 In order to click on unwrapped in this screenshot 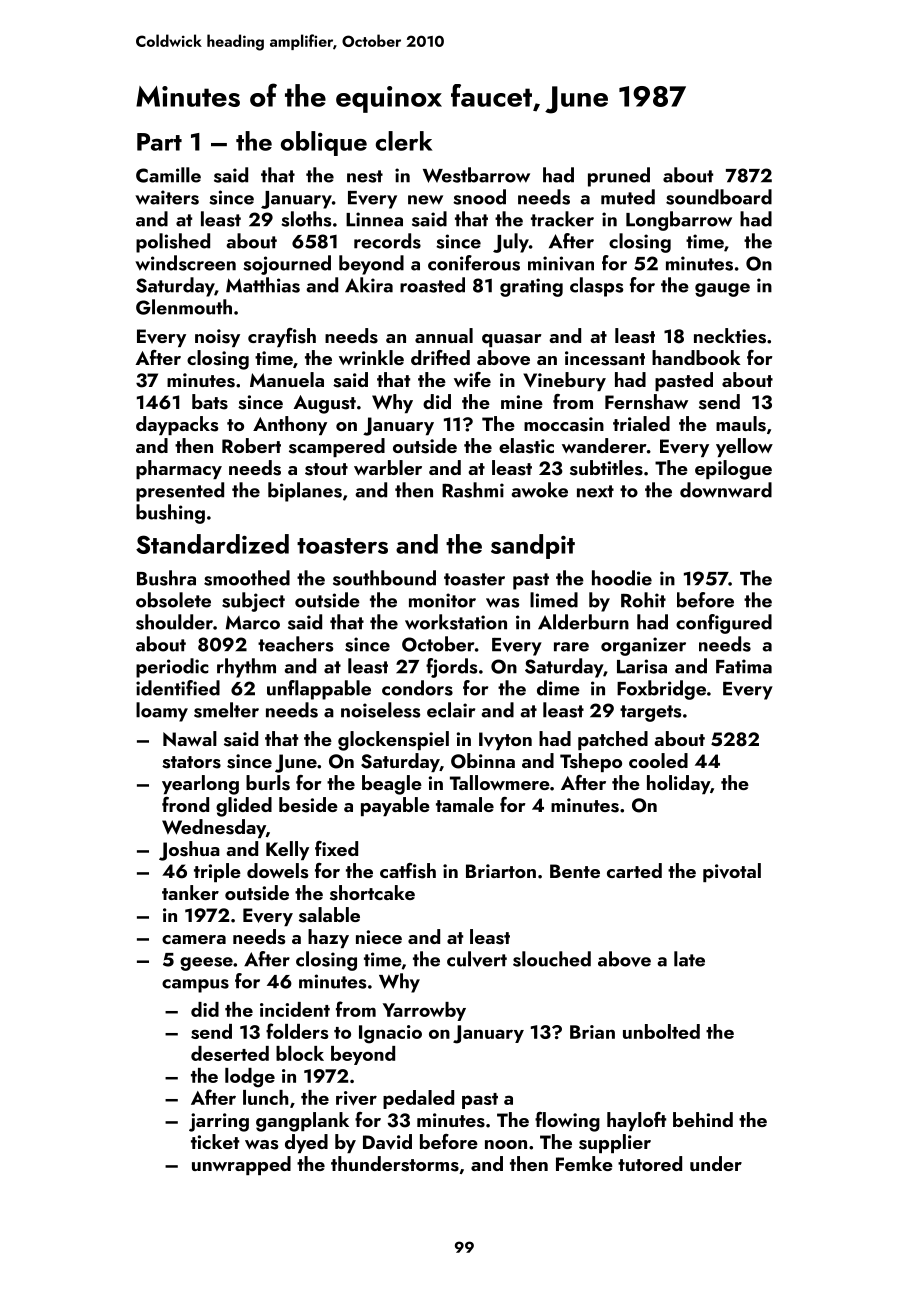, I will do `click(241, 1165)`.
